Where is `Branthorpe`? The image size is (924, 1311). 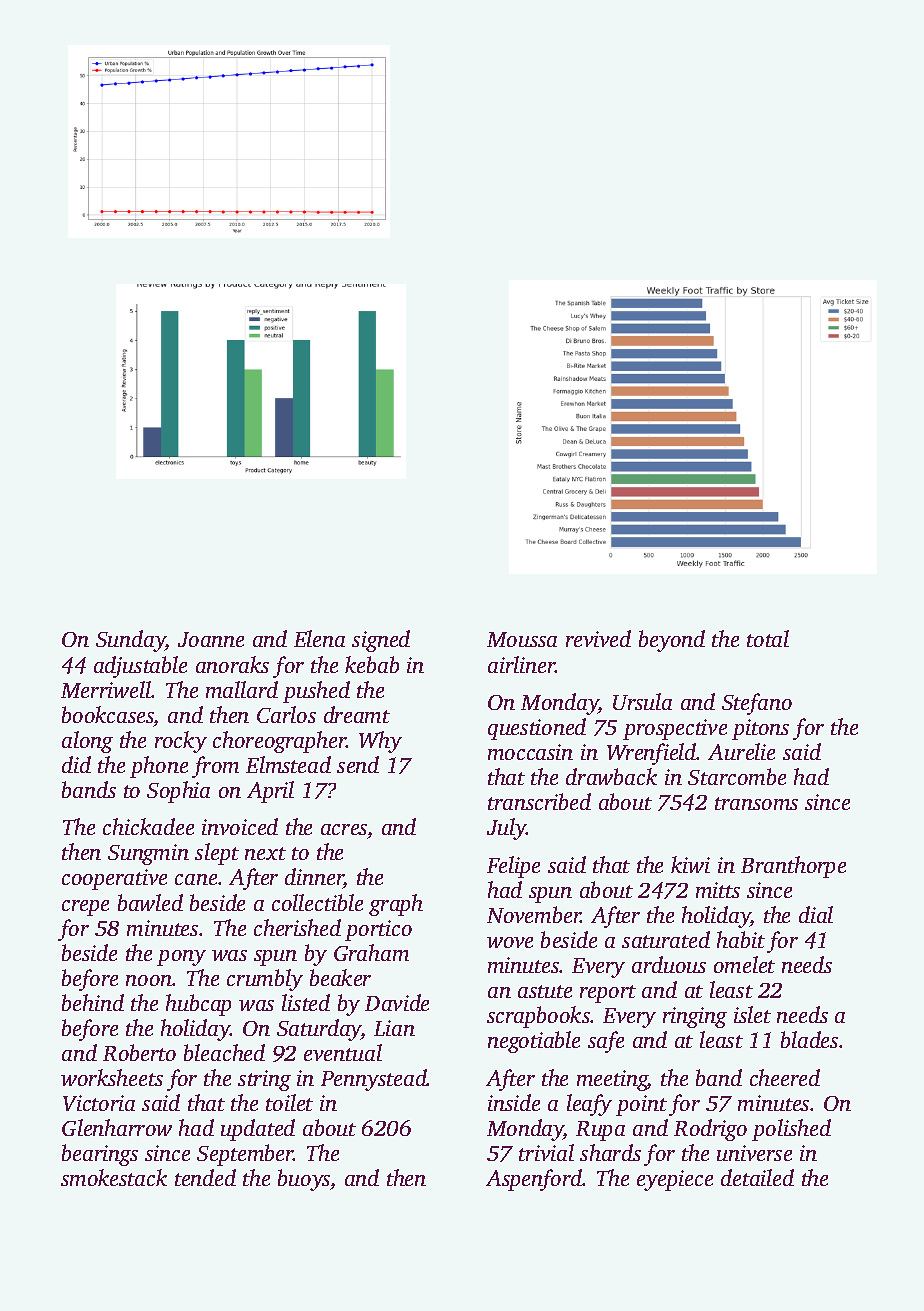 Branthorpe is located at coordinates (793, 867).
